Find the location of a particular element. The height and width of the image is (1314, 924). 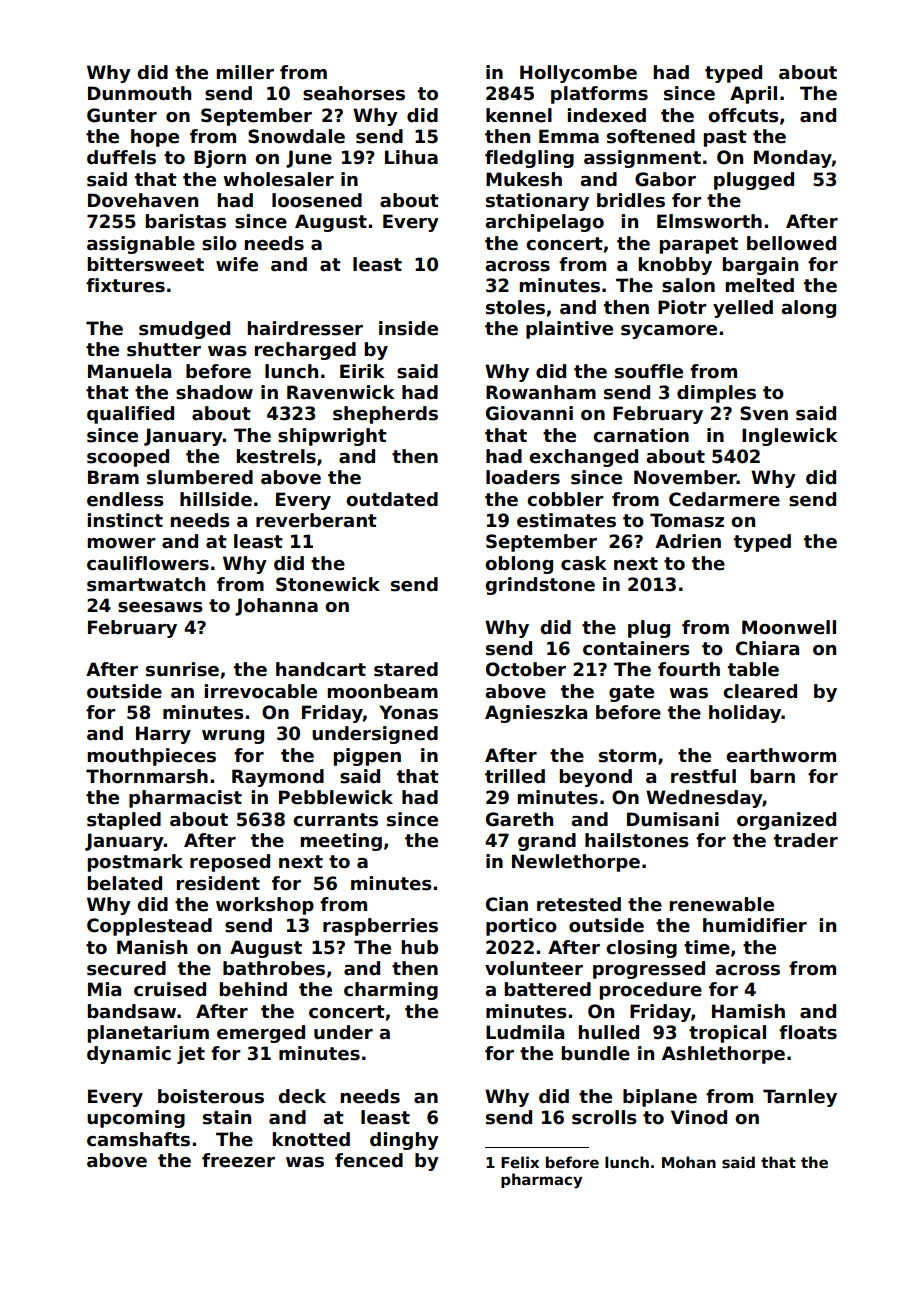

Thornmarsh is located at coordinates (147, 776).
